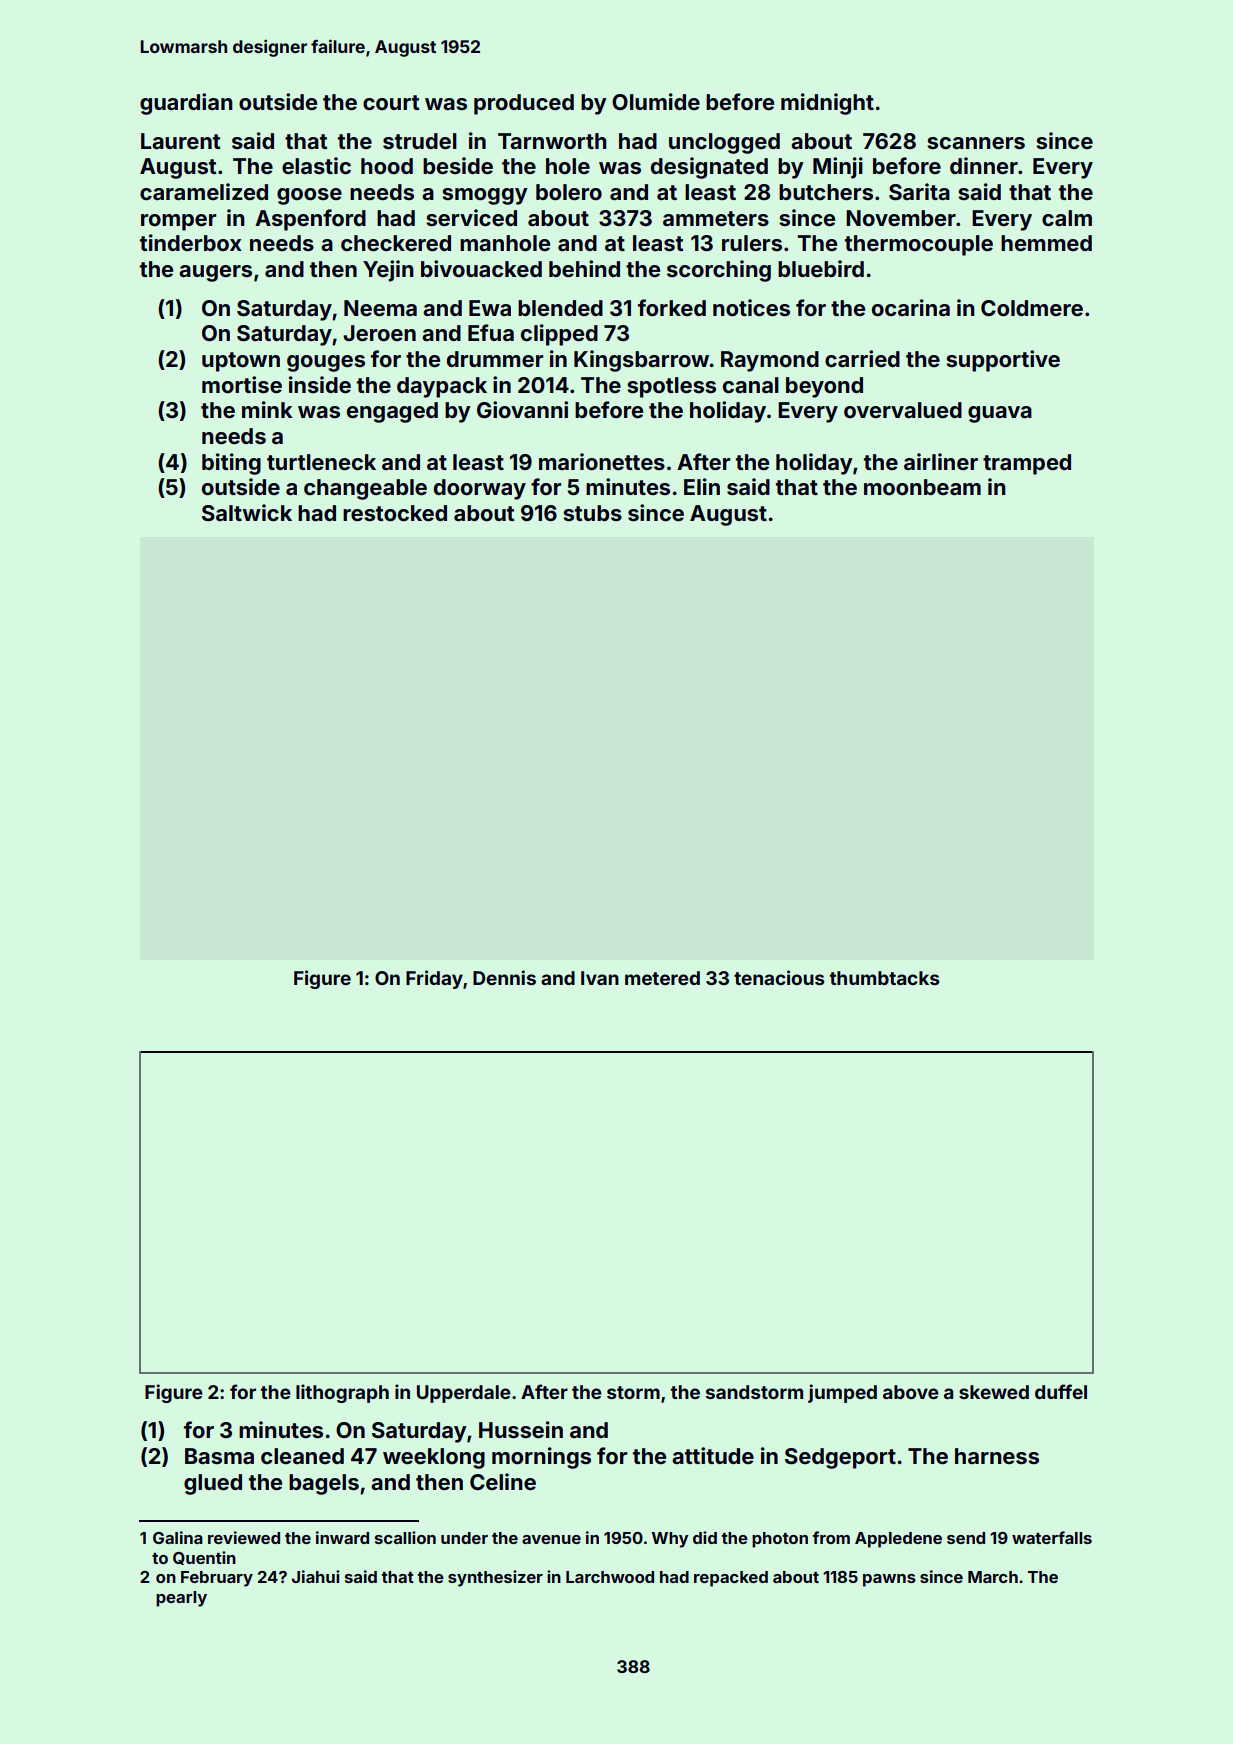 The height and width of the image is (1744, 1233). What do you see at coordinates (842, 1393) in the image?
I see `jumped` at bounding box center [842, 1393].
